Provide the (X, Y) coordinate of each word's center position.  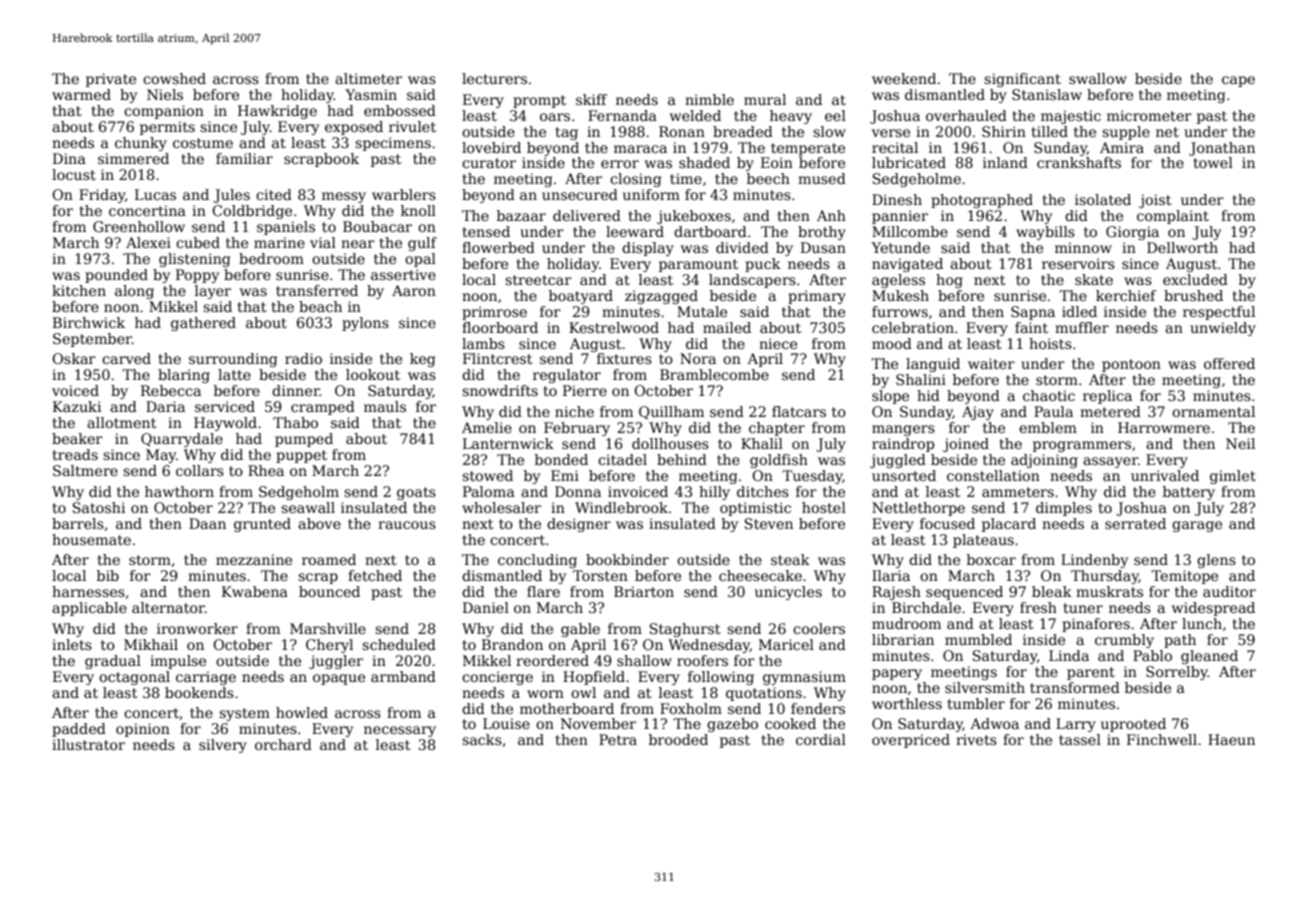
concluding (537, 561)
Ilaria (891, 575)
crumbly (1124, 641)
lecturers (494, 78)
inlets (72, 644)
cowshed (174, 78)
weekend (904, 78)
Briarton (644, 591)
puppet (301, 456)
